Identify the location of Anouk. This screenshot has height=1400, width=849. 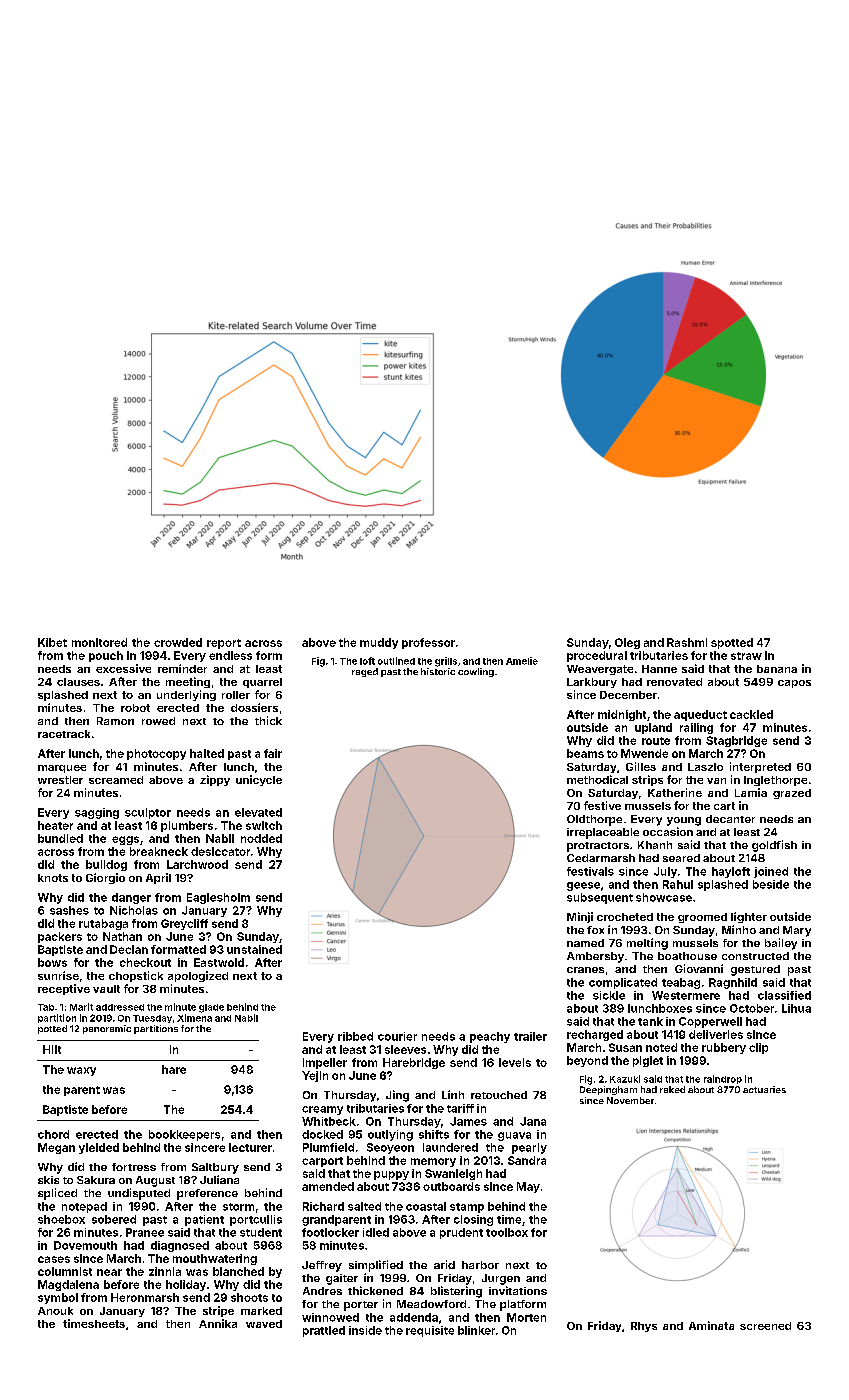
(55, 1311).
